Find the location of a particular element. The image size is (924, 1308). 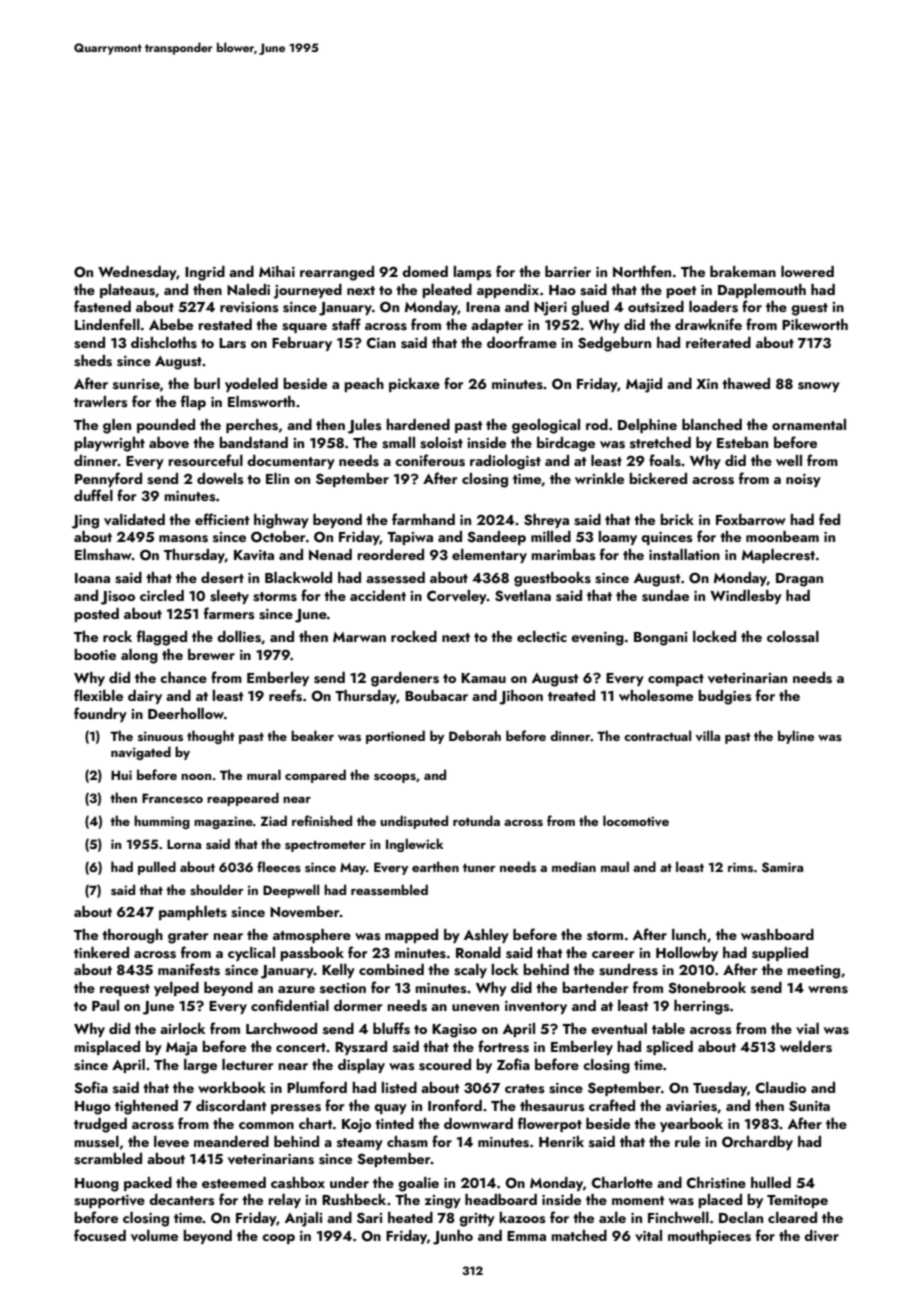

lowered is located at coordinates (807, 271).
